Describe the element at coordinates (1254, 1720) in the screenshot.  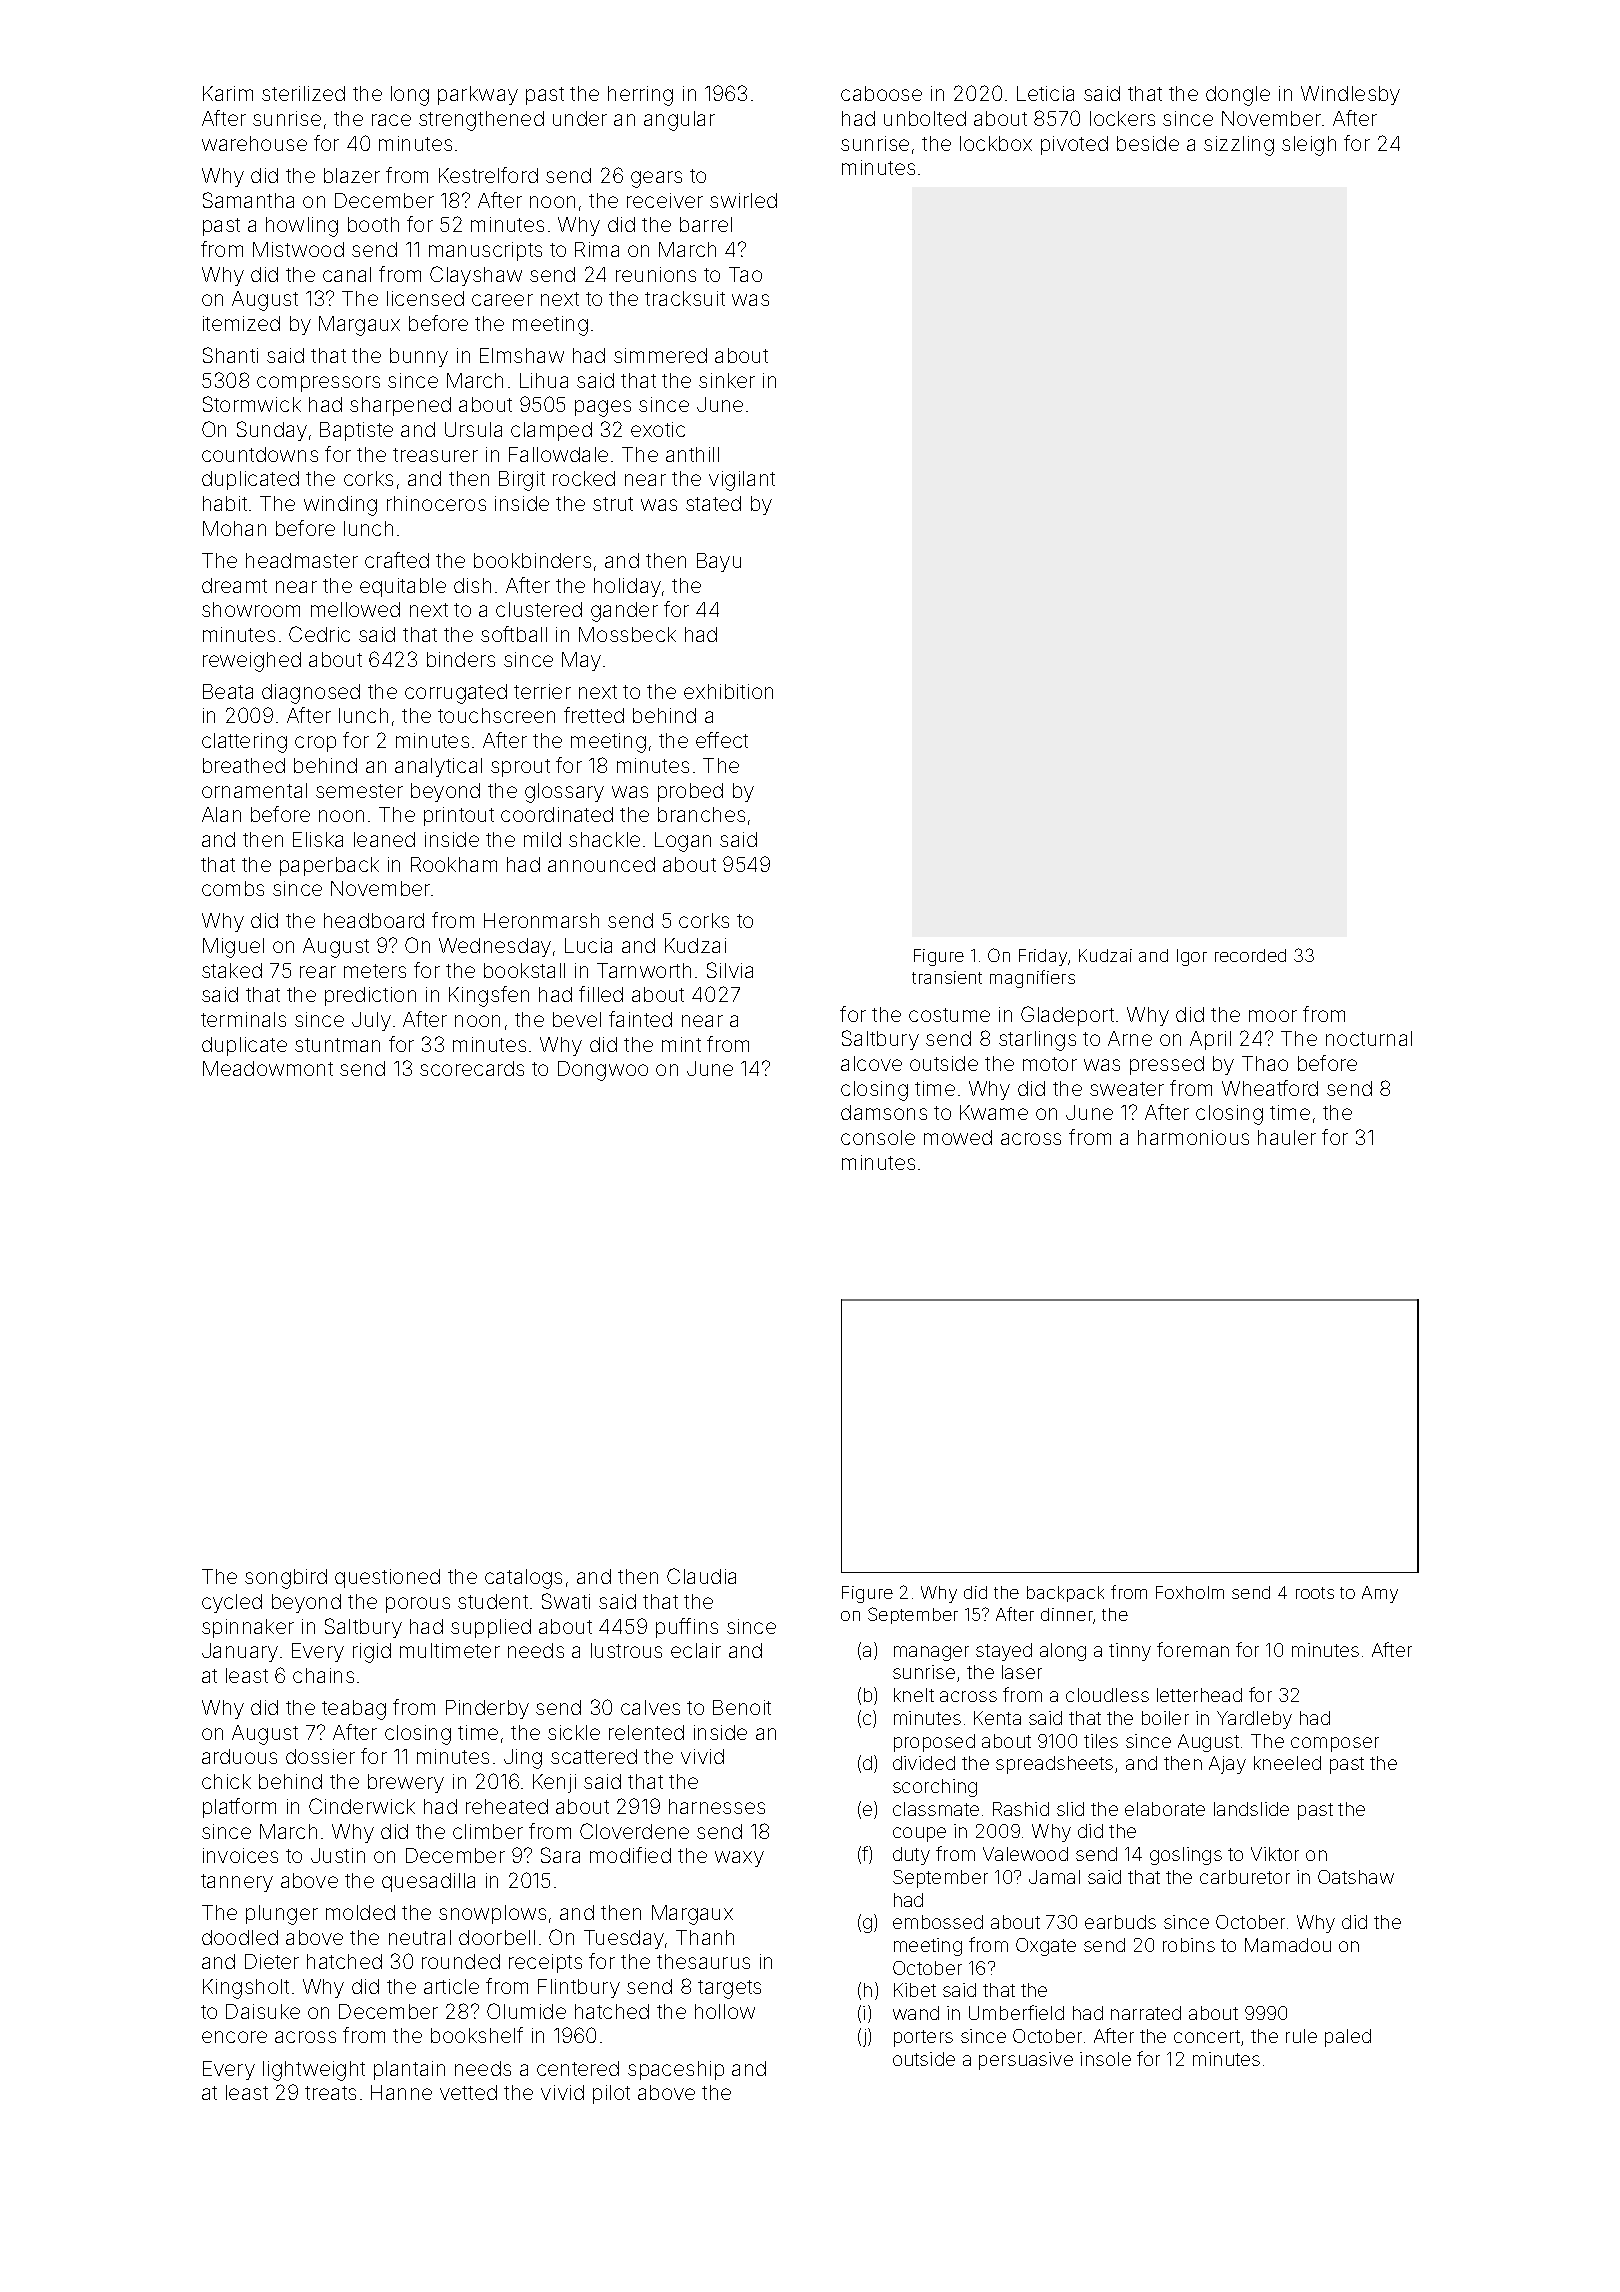
I see `Yardleby` at that location.
